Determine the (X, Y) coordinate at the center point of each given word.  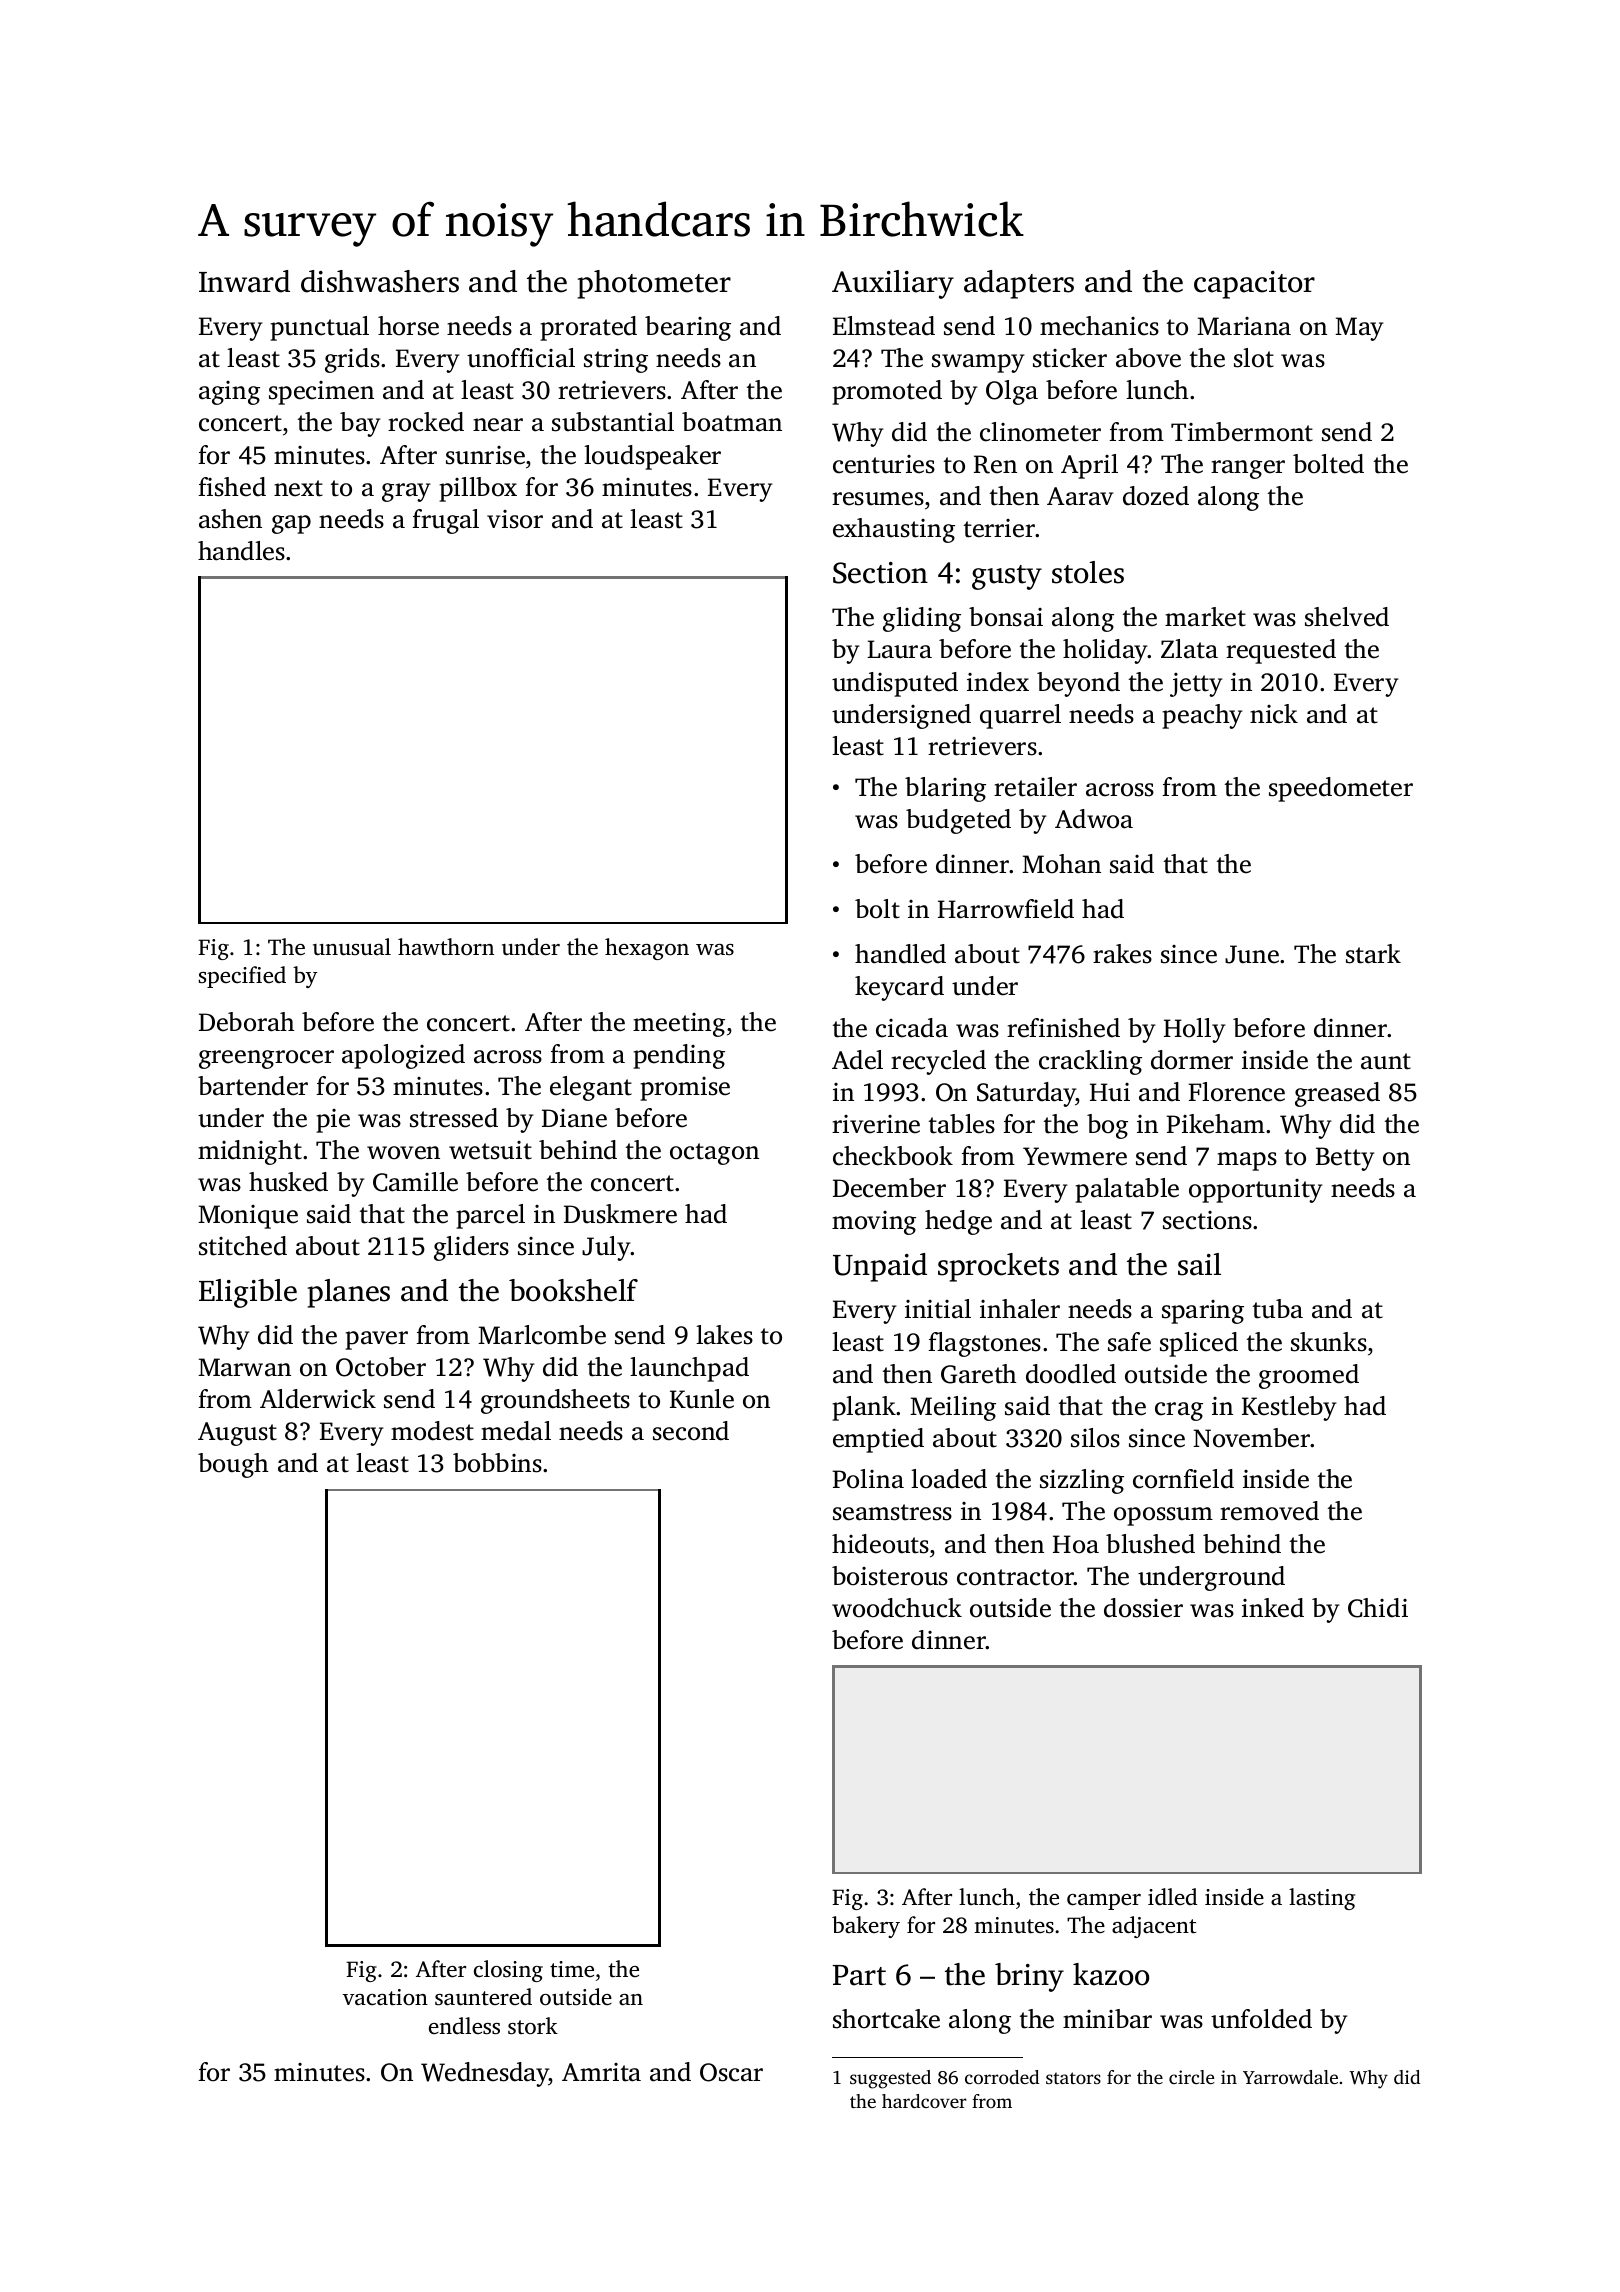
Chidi (1378, 1608)
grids (352, 360)
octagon (714, 1154)
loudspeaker (652, 457)
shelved (1347, 617)
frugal (445, 521)
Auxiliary (893, 284)
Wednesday (485, 2074)
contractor (1015, 1577)
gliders (471, 1248)
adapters (1019, 284)
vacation (385, 1997)
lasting (1322, 1899)
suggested (890, 2079)
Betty (1345, 1159)
